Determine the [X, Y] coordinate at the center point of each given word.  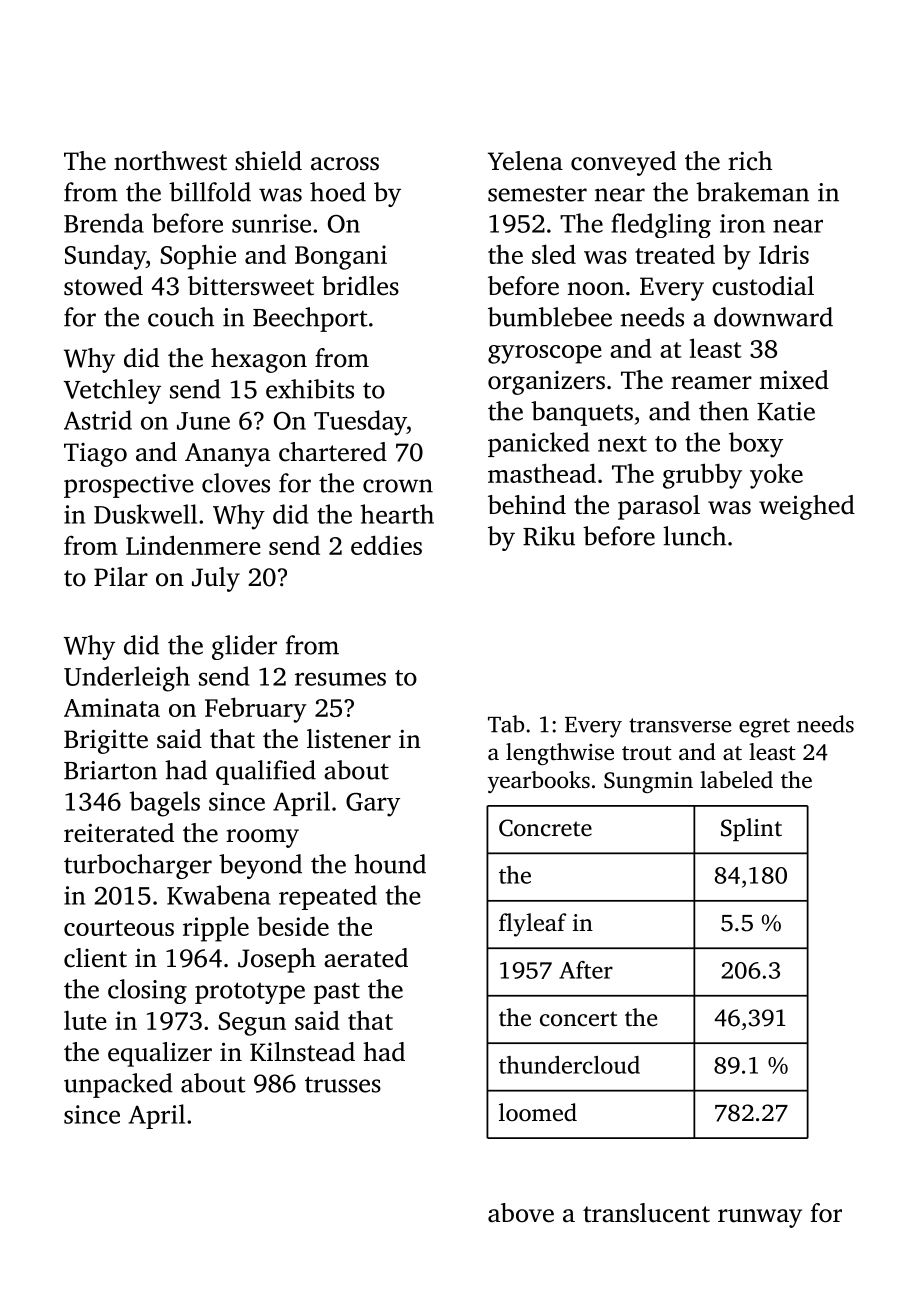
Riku [549, 536]
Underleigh [127, 679]
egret [764, 728]
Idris [784, 254]
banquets [582, 413]
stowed [103, 286]
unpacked [118, 1085]
